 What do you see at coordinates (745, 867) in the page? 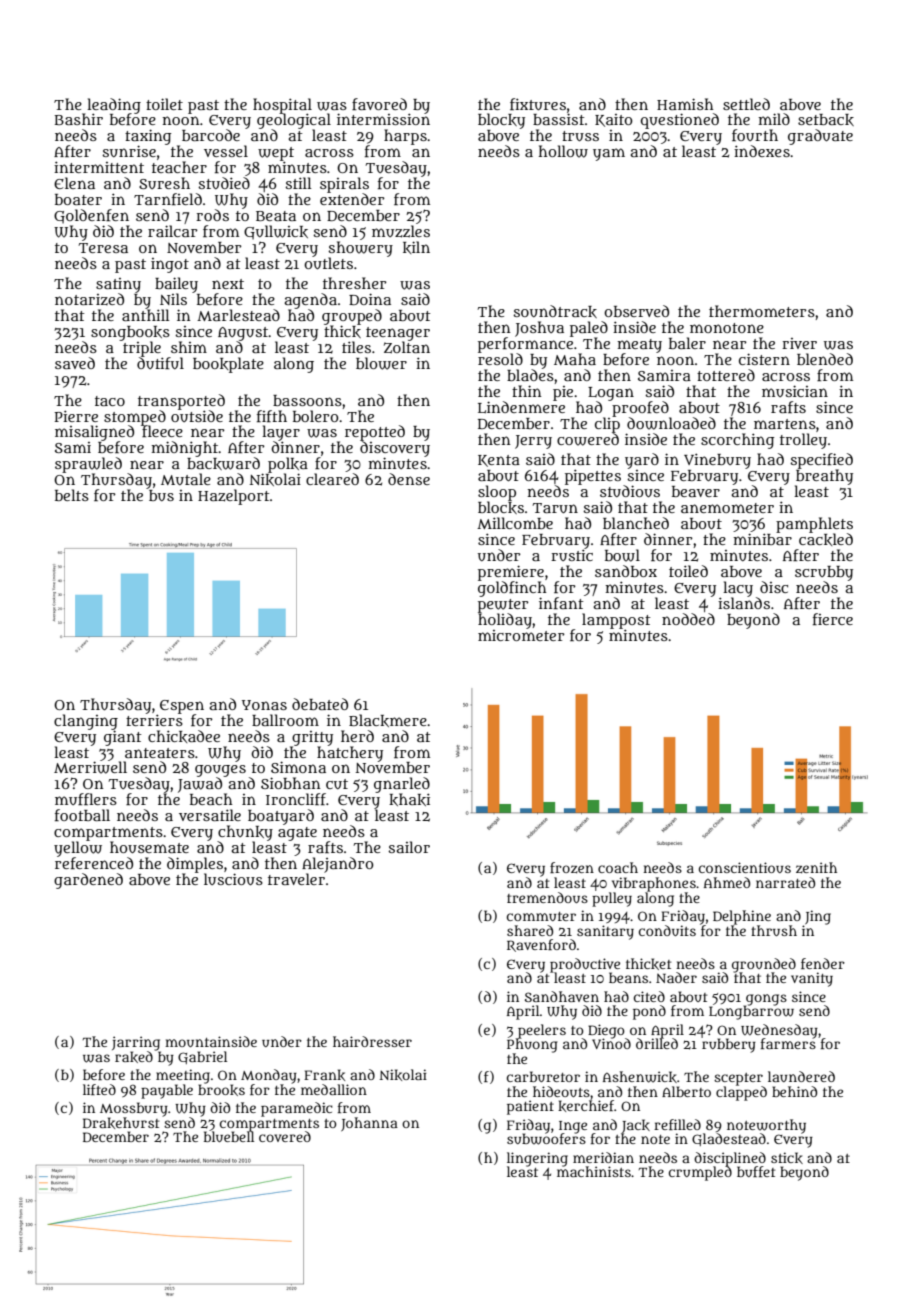
I see `conscientious` at bounding box center [745, 867].
